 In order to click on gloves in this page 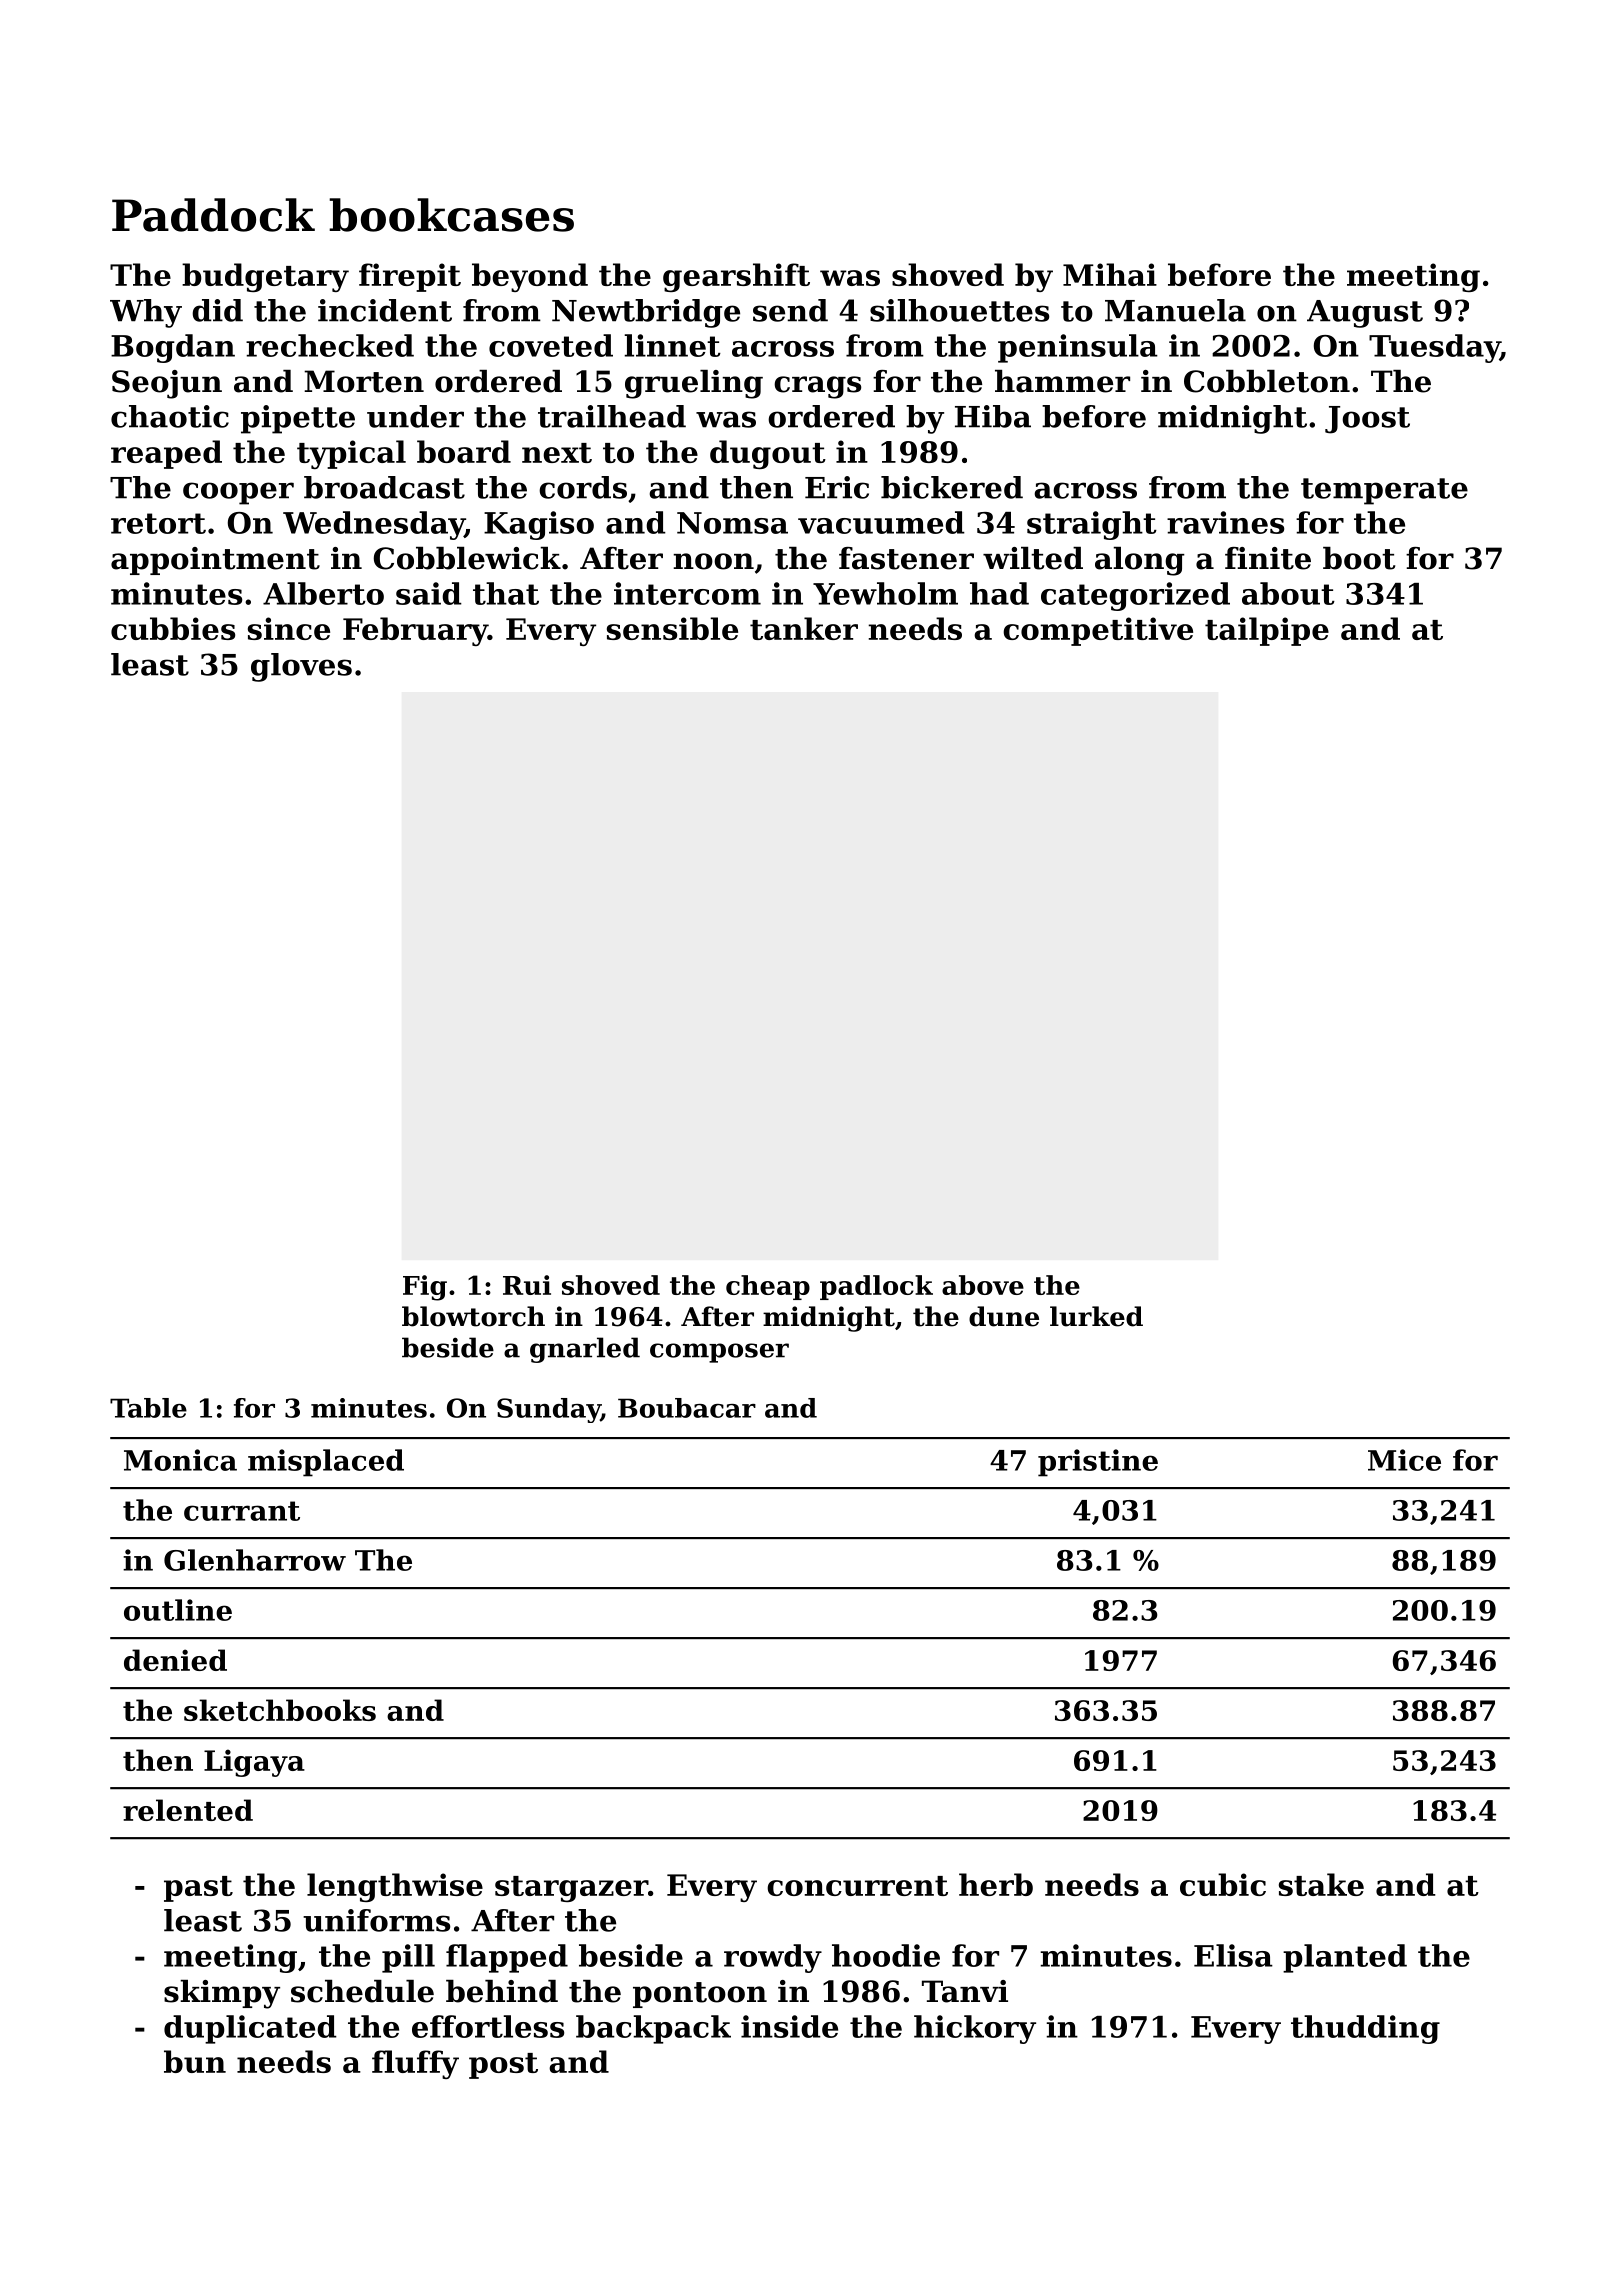, I will do `click(301, 667)`.
